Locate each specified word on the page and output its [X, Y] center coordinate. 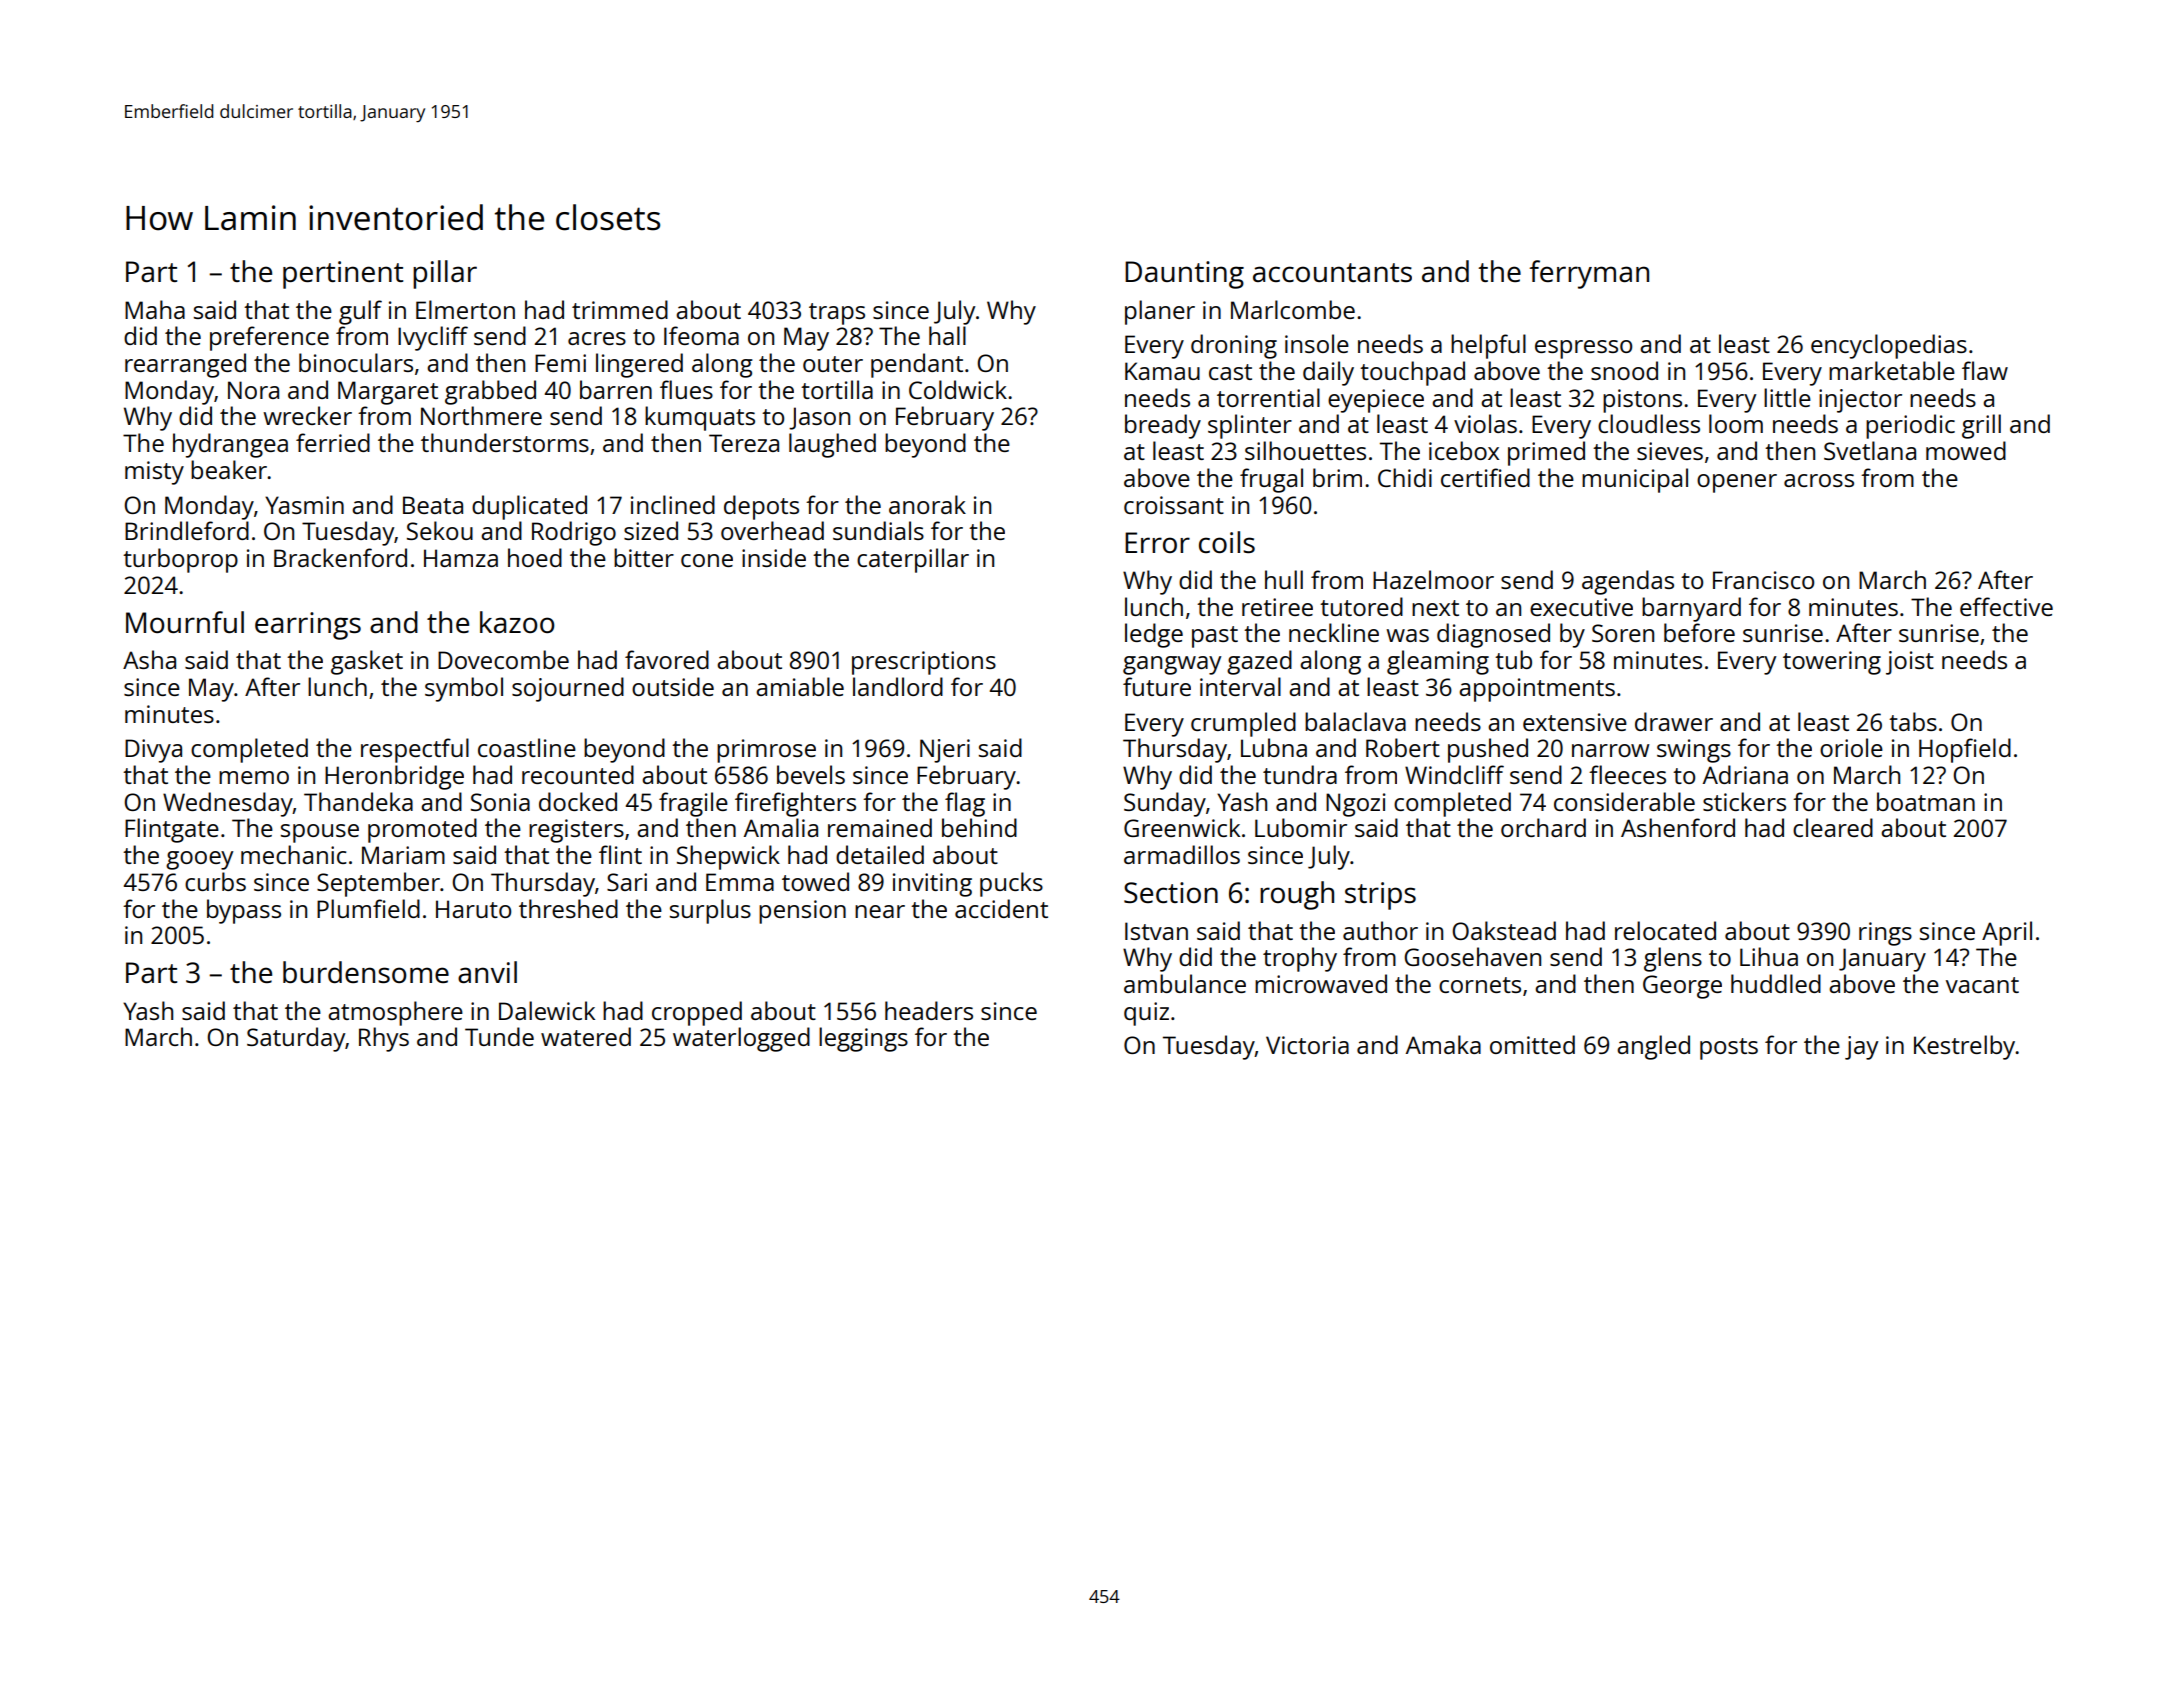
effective [2006, 606]
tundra [1300, 774]
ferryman [1589, 274]
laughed [832, 445]
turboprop [180, 560]
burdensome [366, 972]
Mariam [403, 855]
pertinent [343, 275]
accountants [1332, 272]
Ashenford [1678, 827]
